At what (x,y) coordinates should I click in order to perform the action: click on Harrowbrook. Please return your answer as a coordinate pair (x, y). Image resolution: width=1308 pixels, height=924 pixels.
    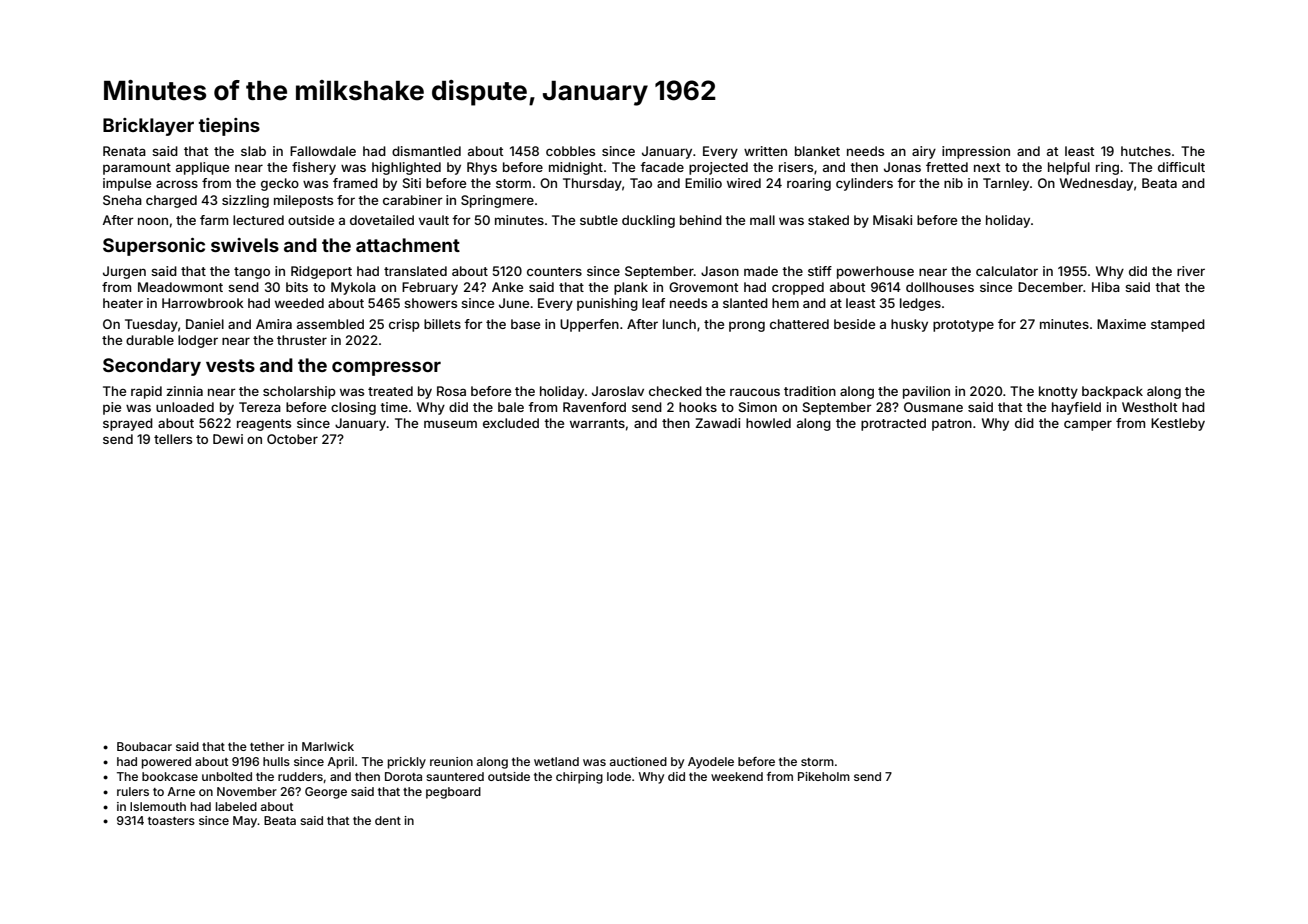
    Looking at the image, I should click on (203, 303).
